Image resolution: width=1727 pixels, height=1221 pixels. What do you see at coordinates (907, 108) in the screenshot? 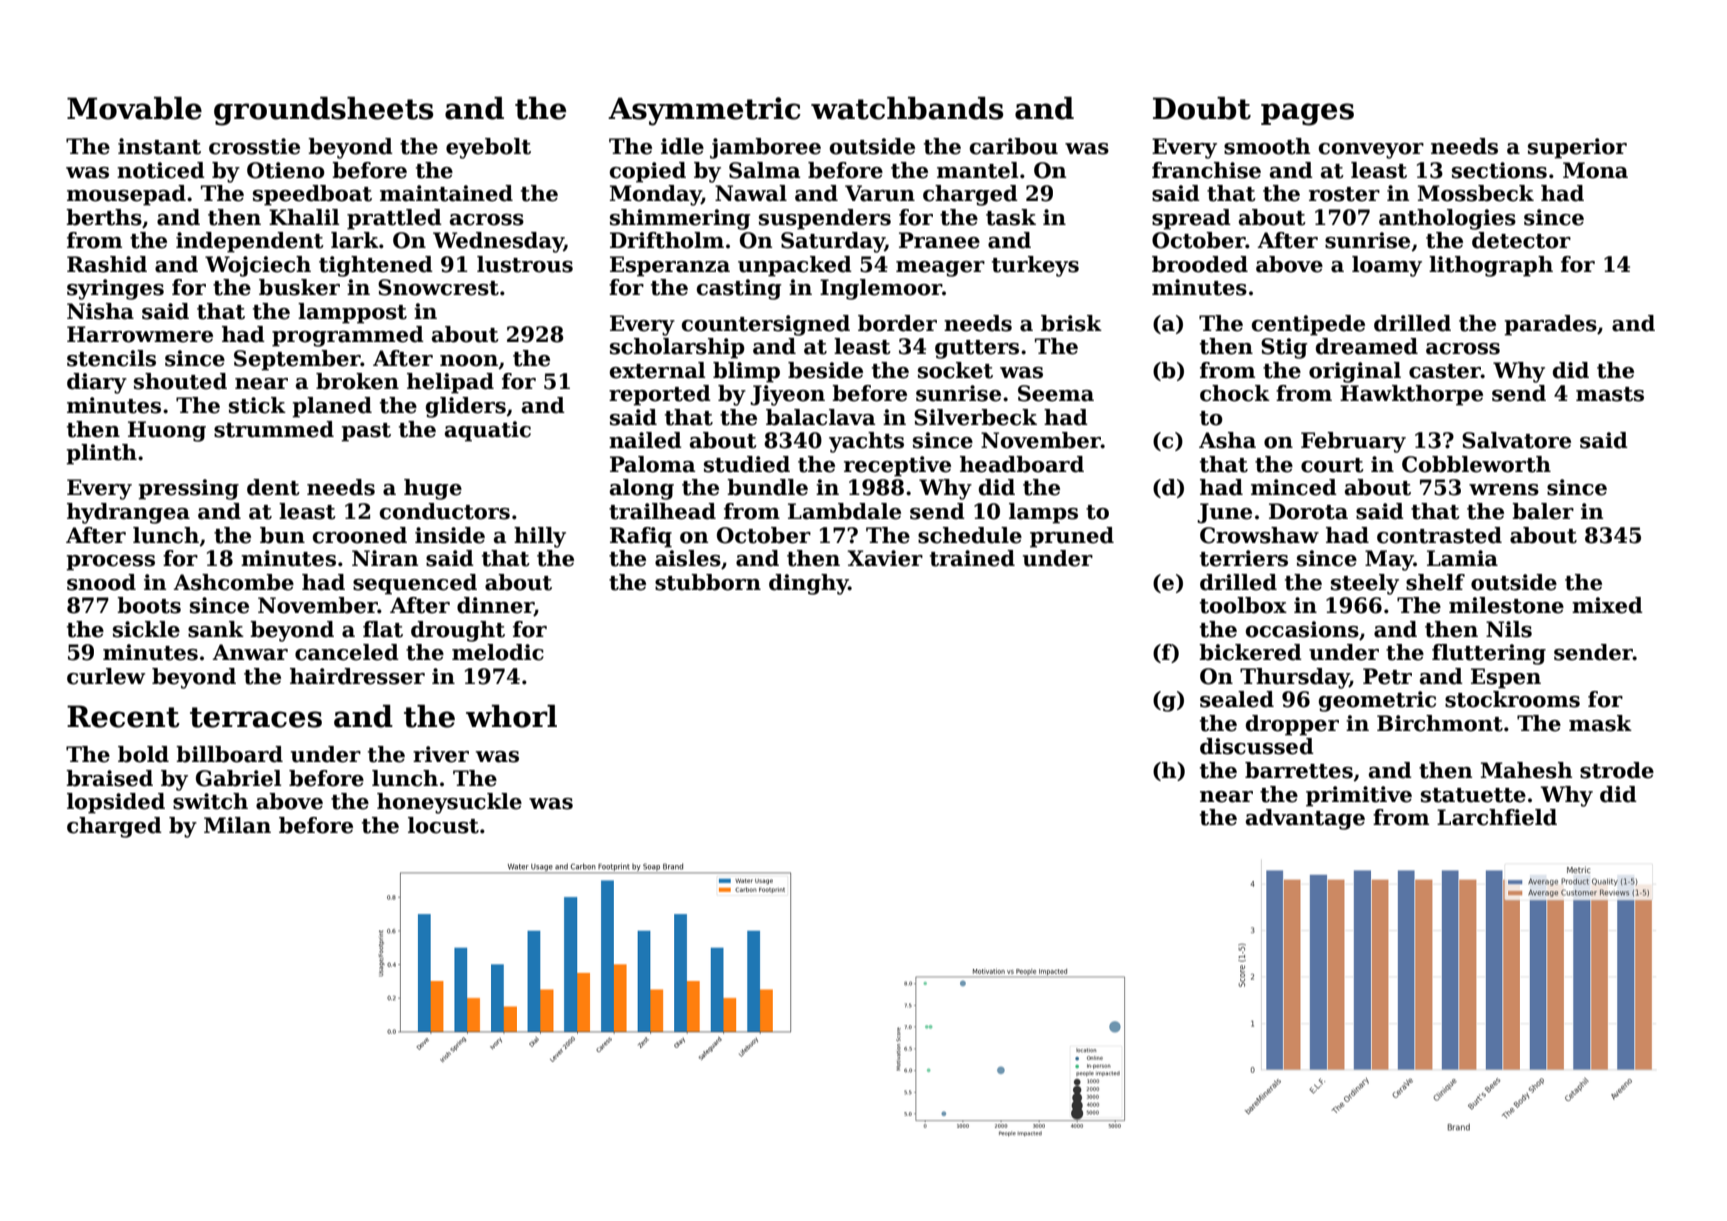
I see `watchbands` at bounding box center [907, 108].
